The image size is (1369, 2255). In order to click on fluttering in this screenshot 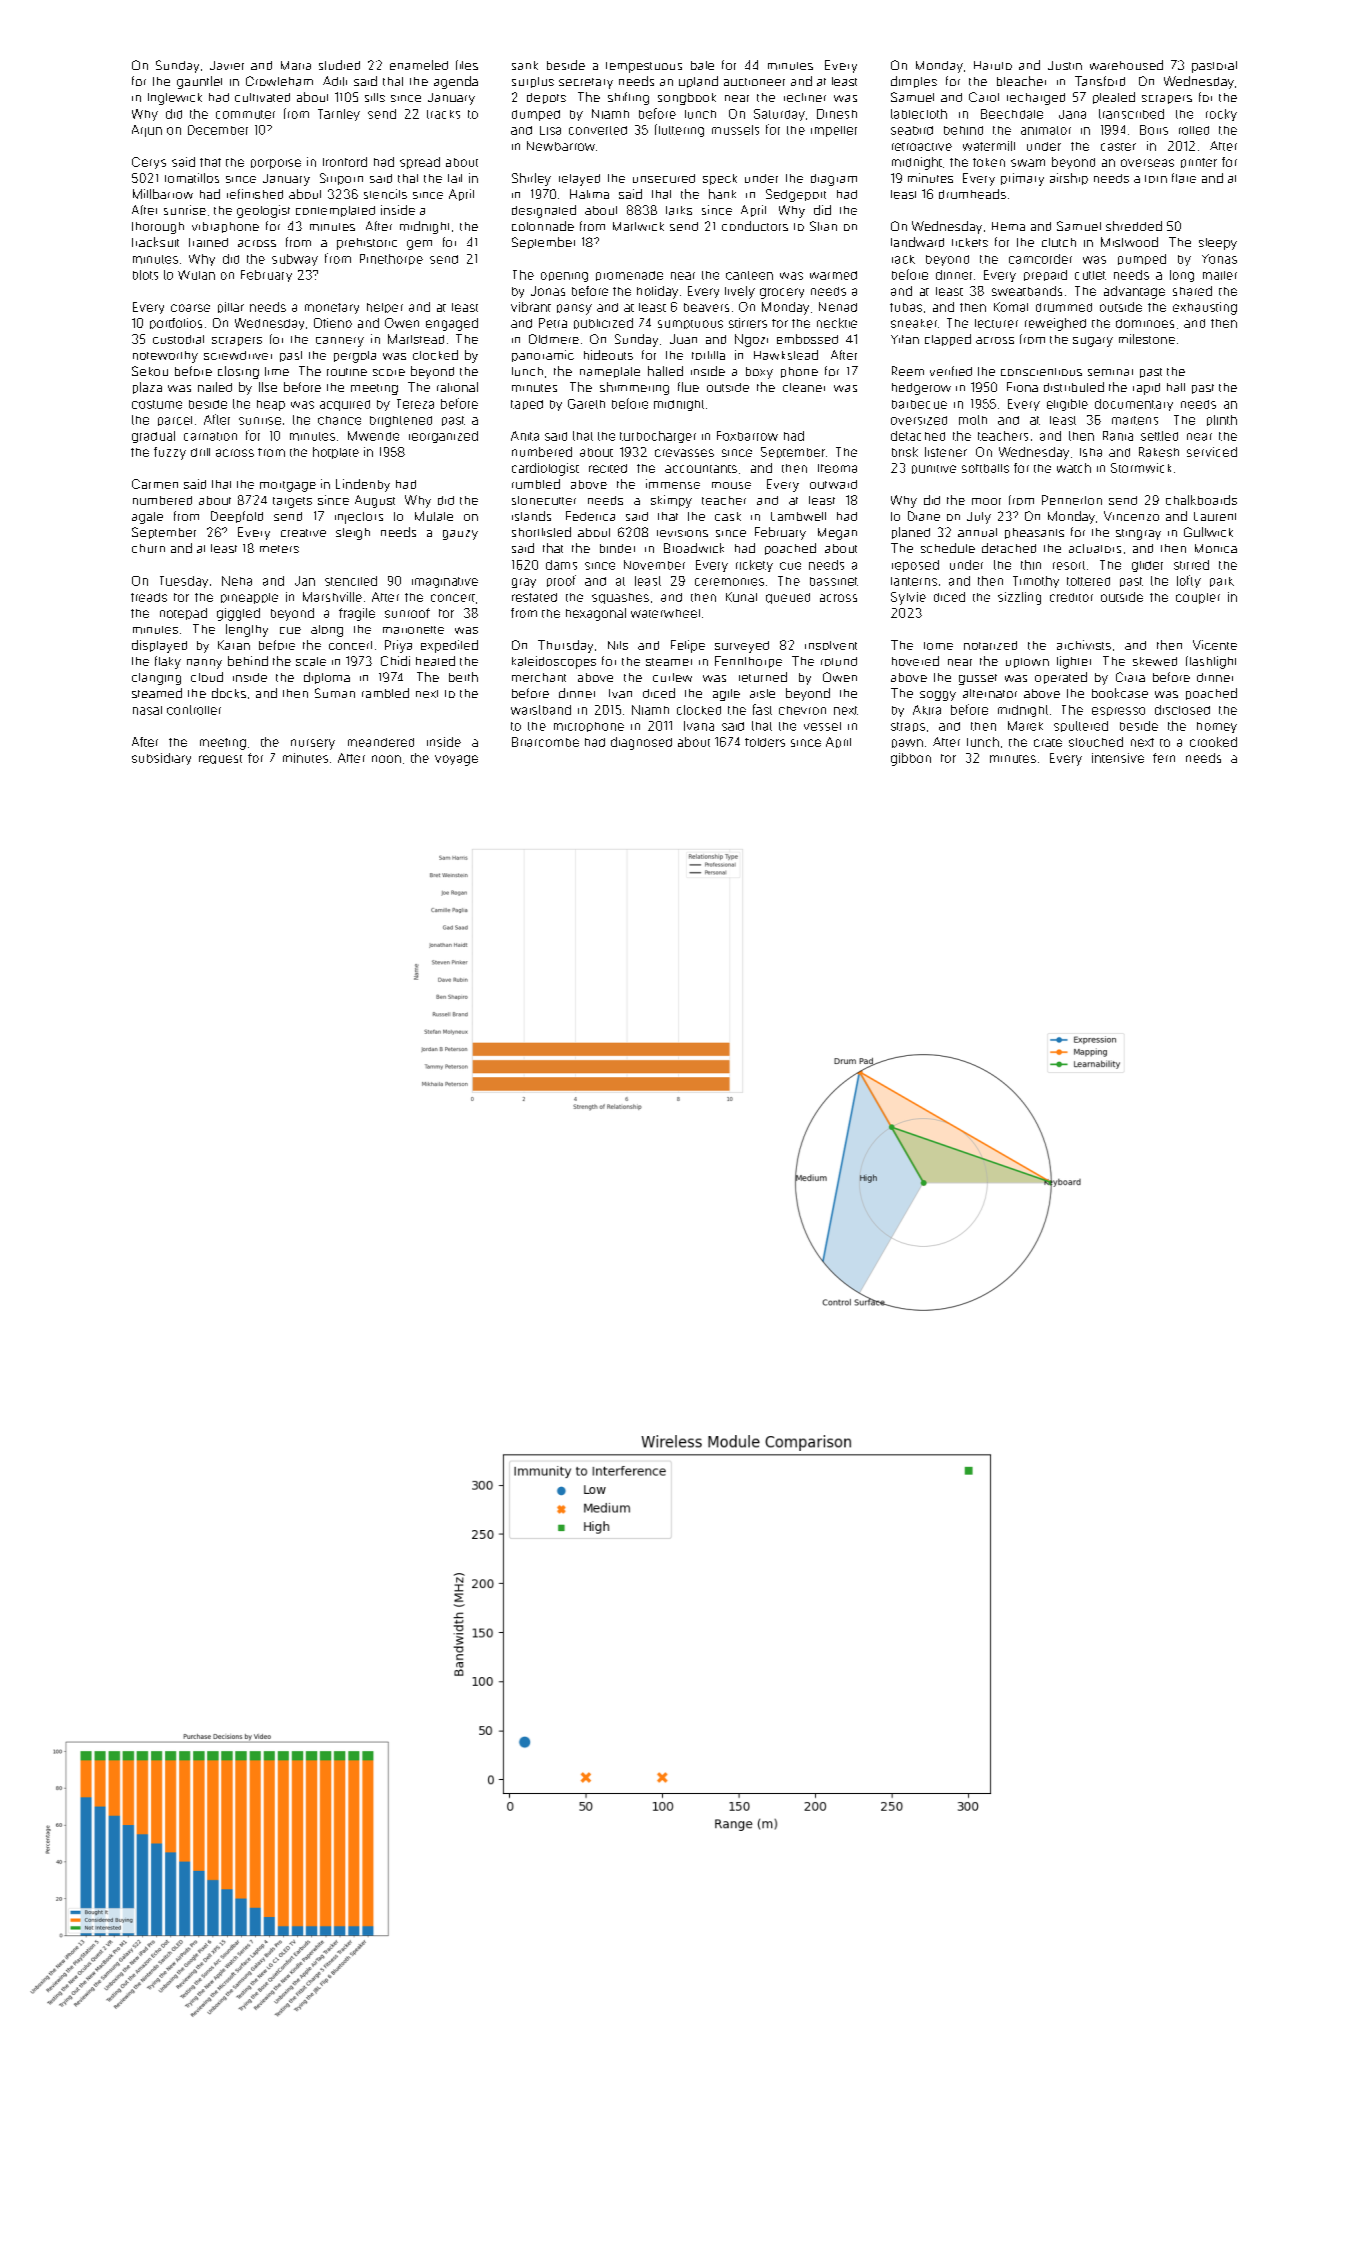, I will do `click(679, 130)`.
